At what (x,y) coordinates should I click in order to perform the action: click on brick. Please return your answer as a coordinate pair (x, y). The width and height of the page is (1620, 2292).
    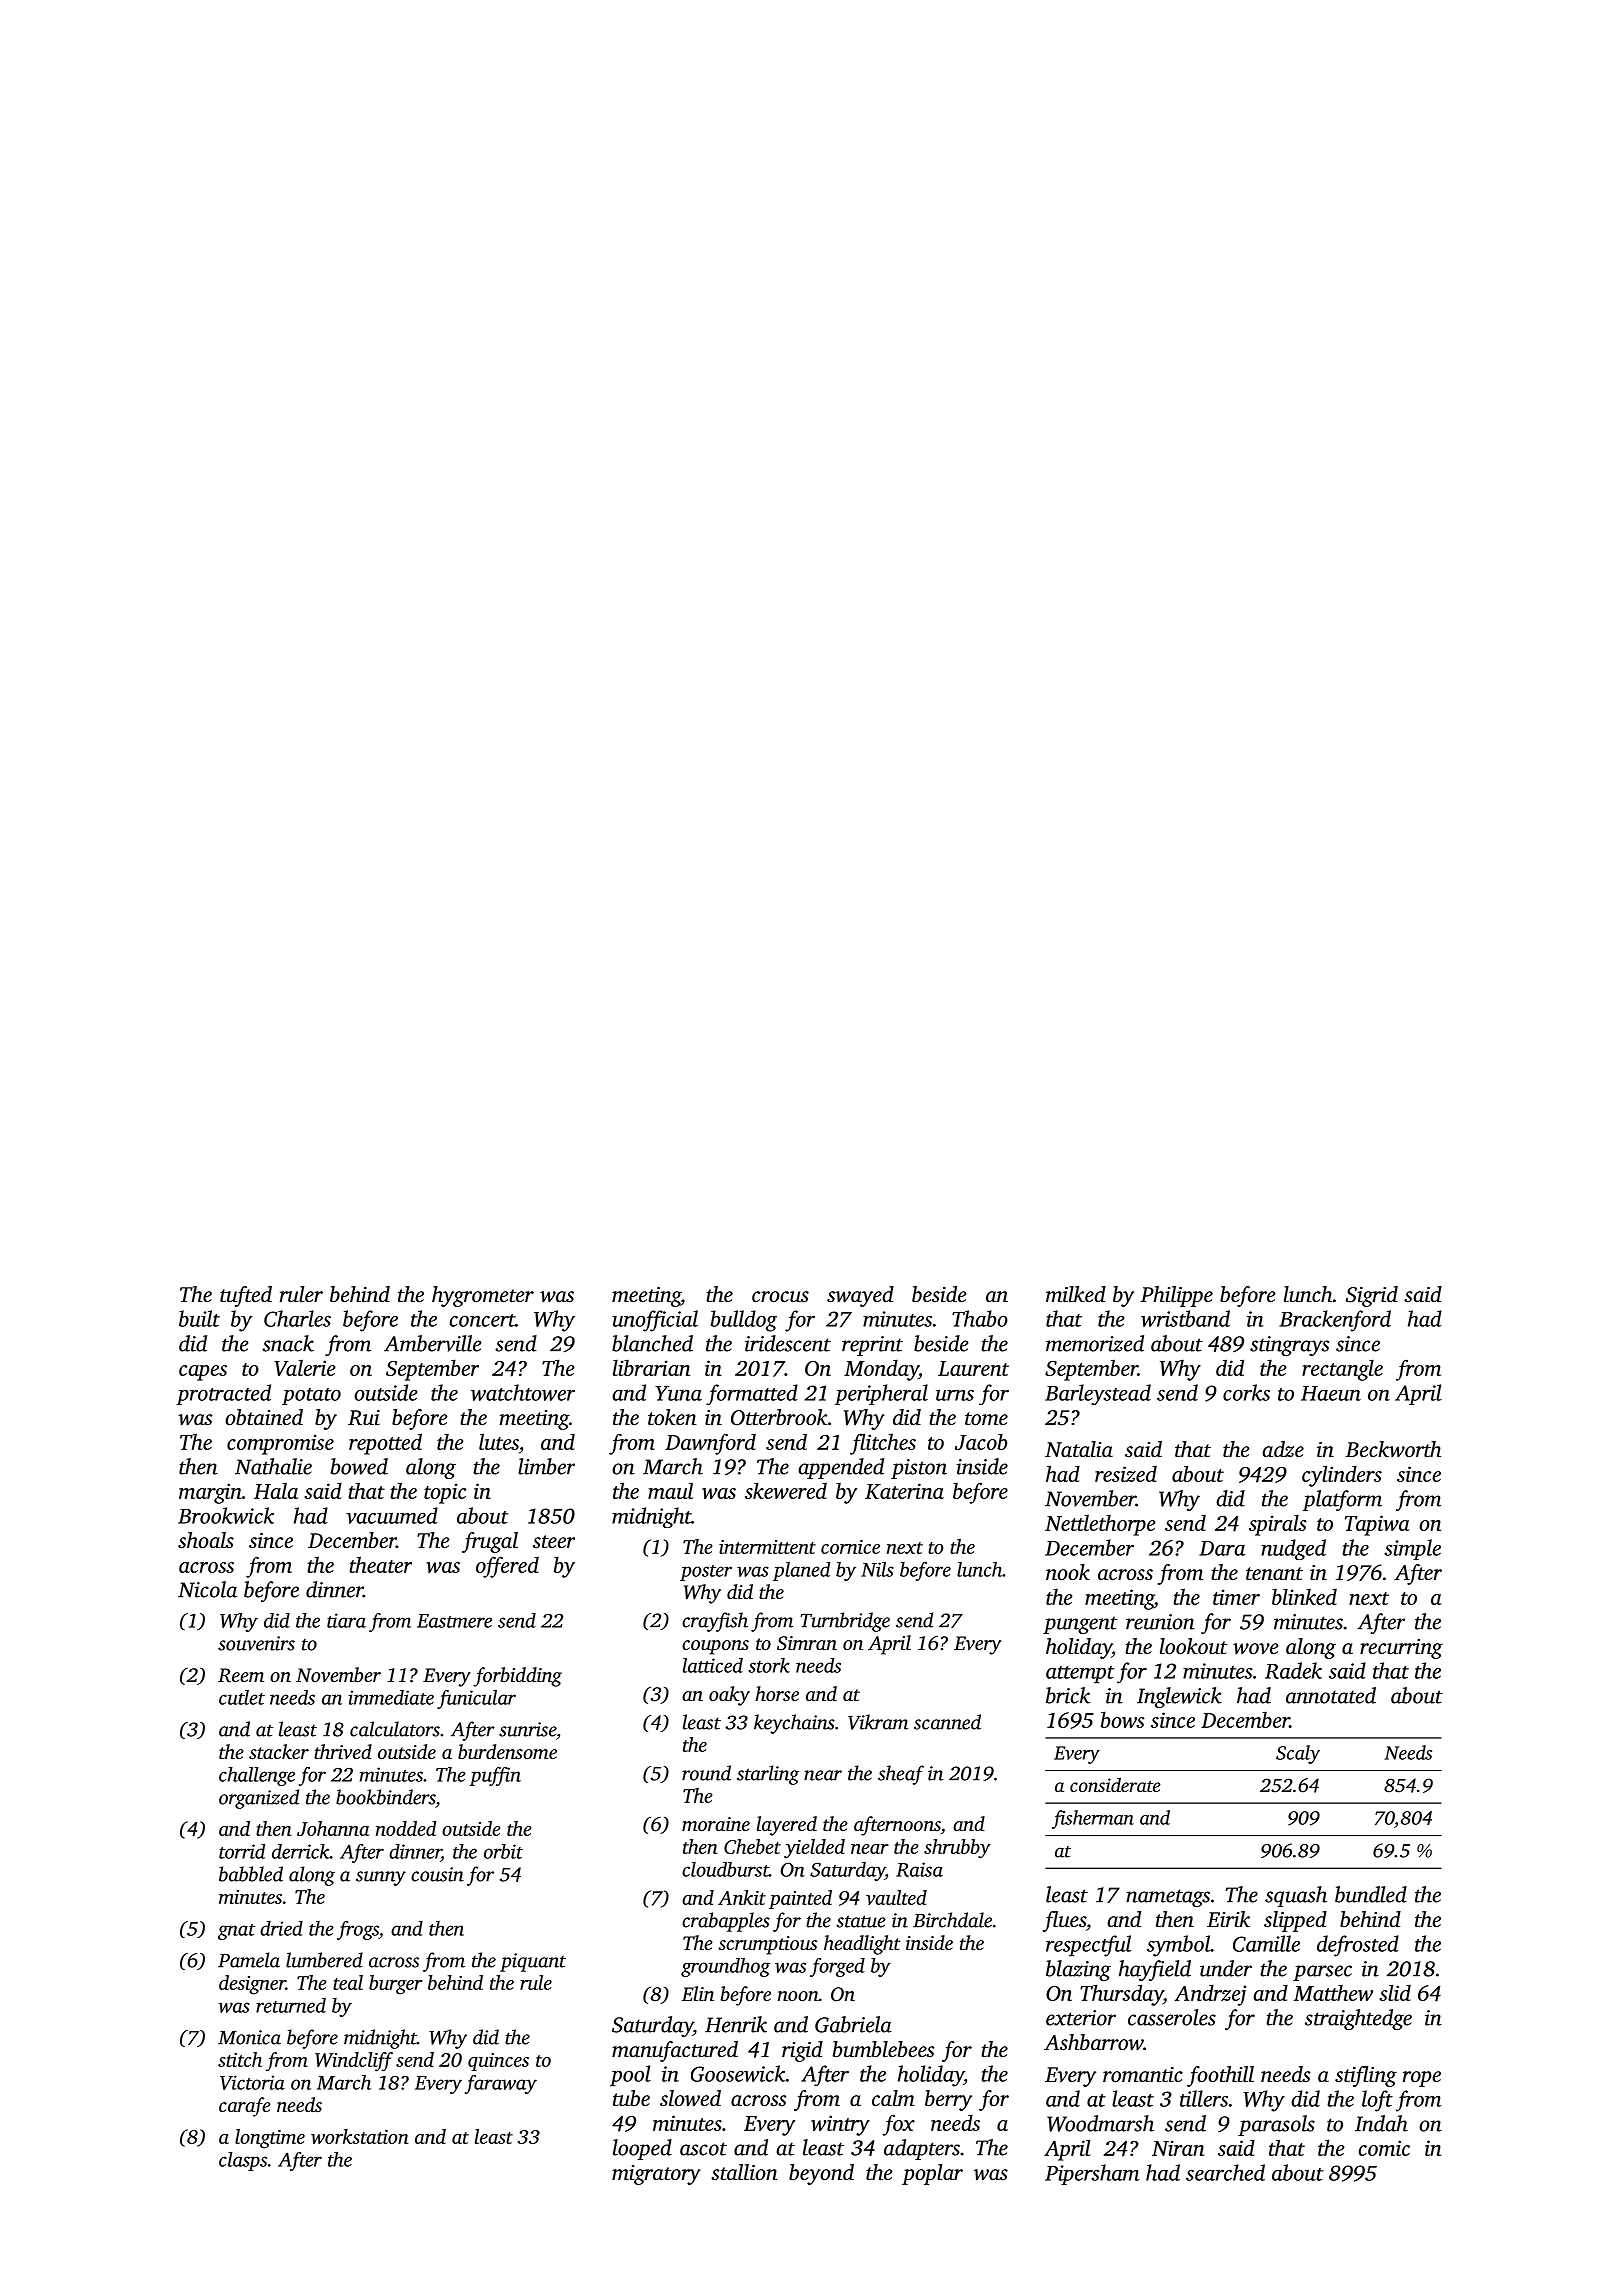
    Looking at the image, I should click on (1068, 1695).
